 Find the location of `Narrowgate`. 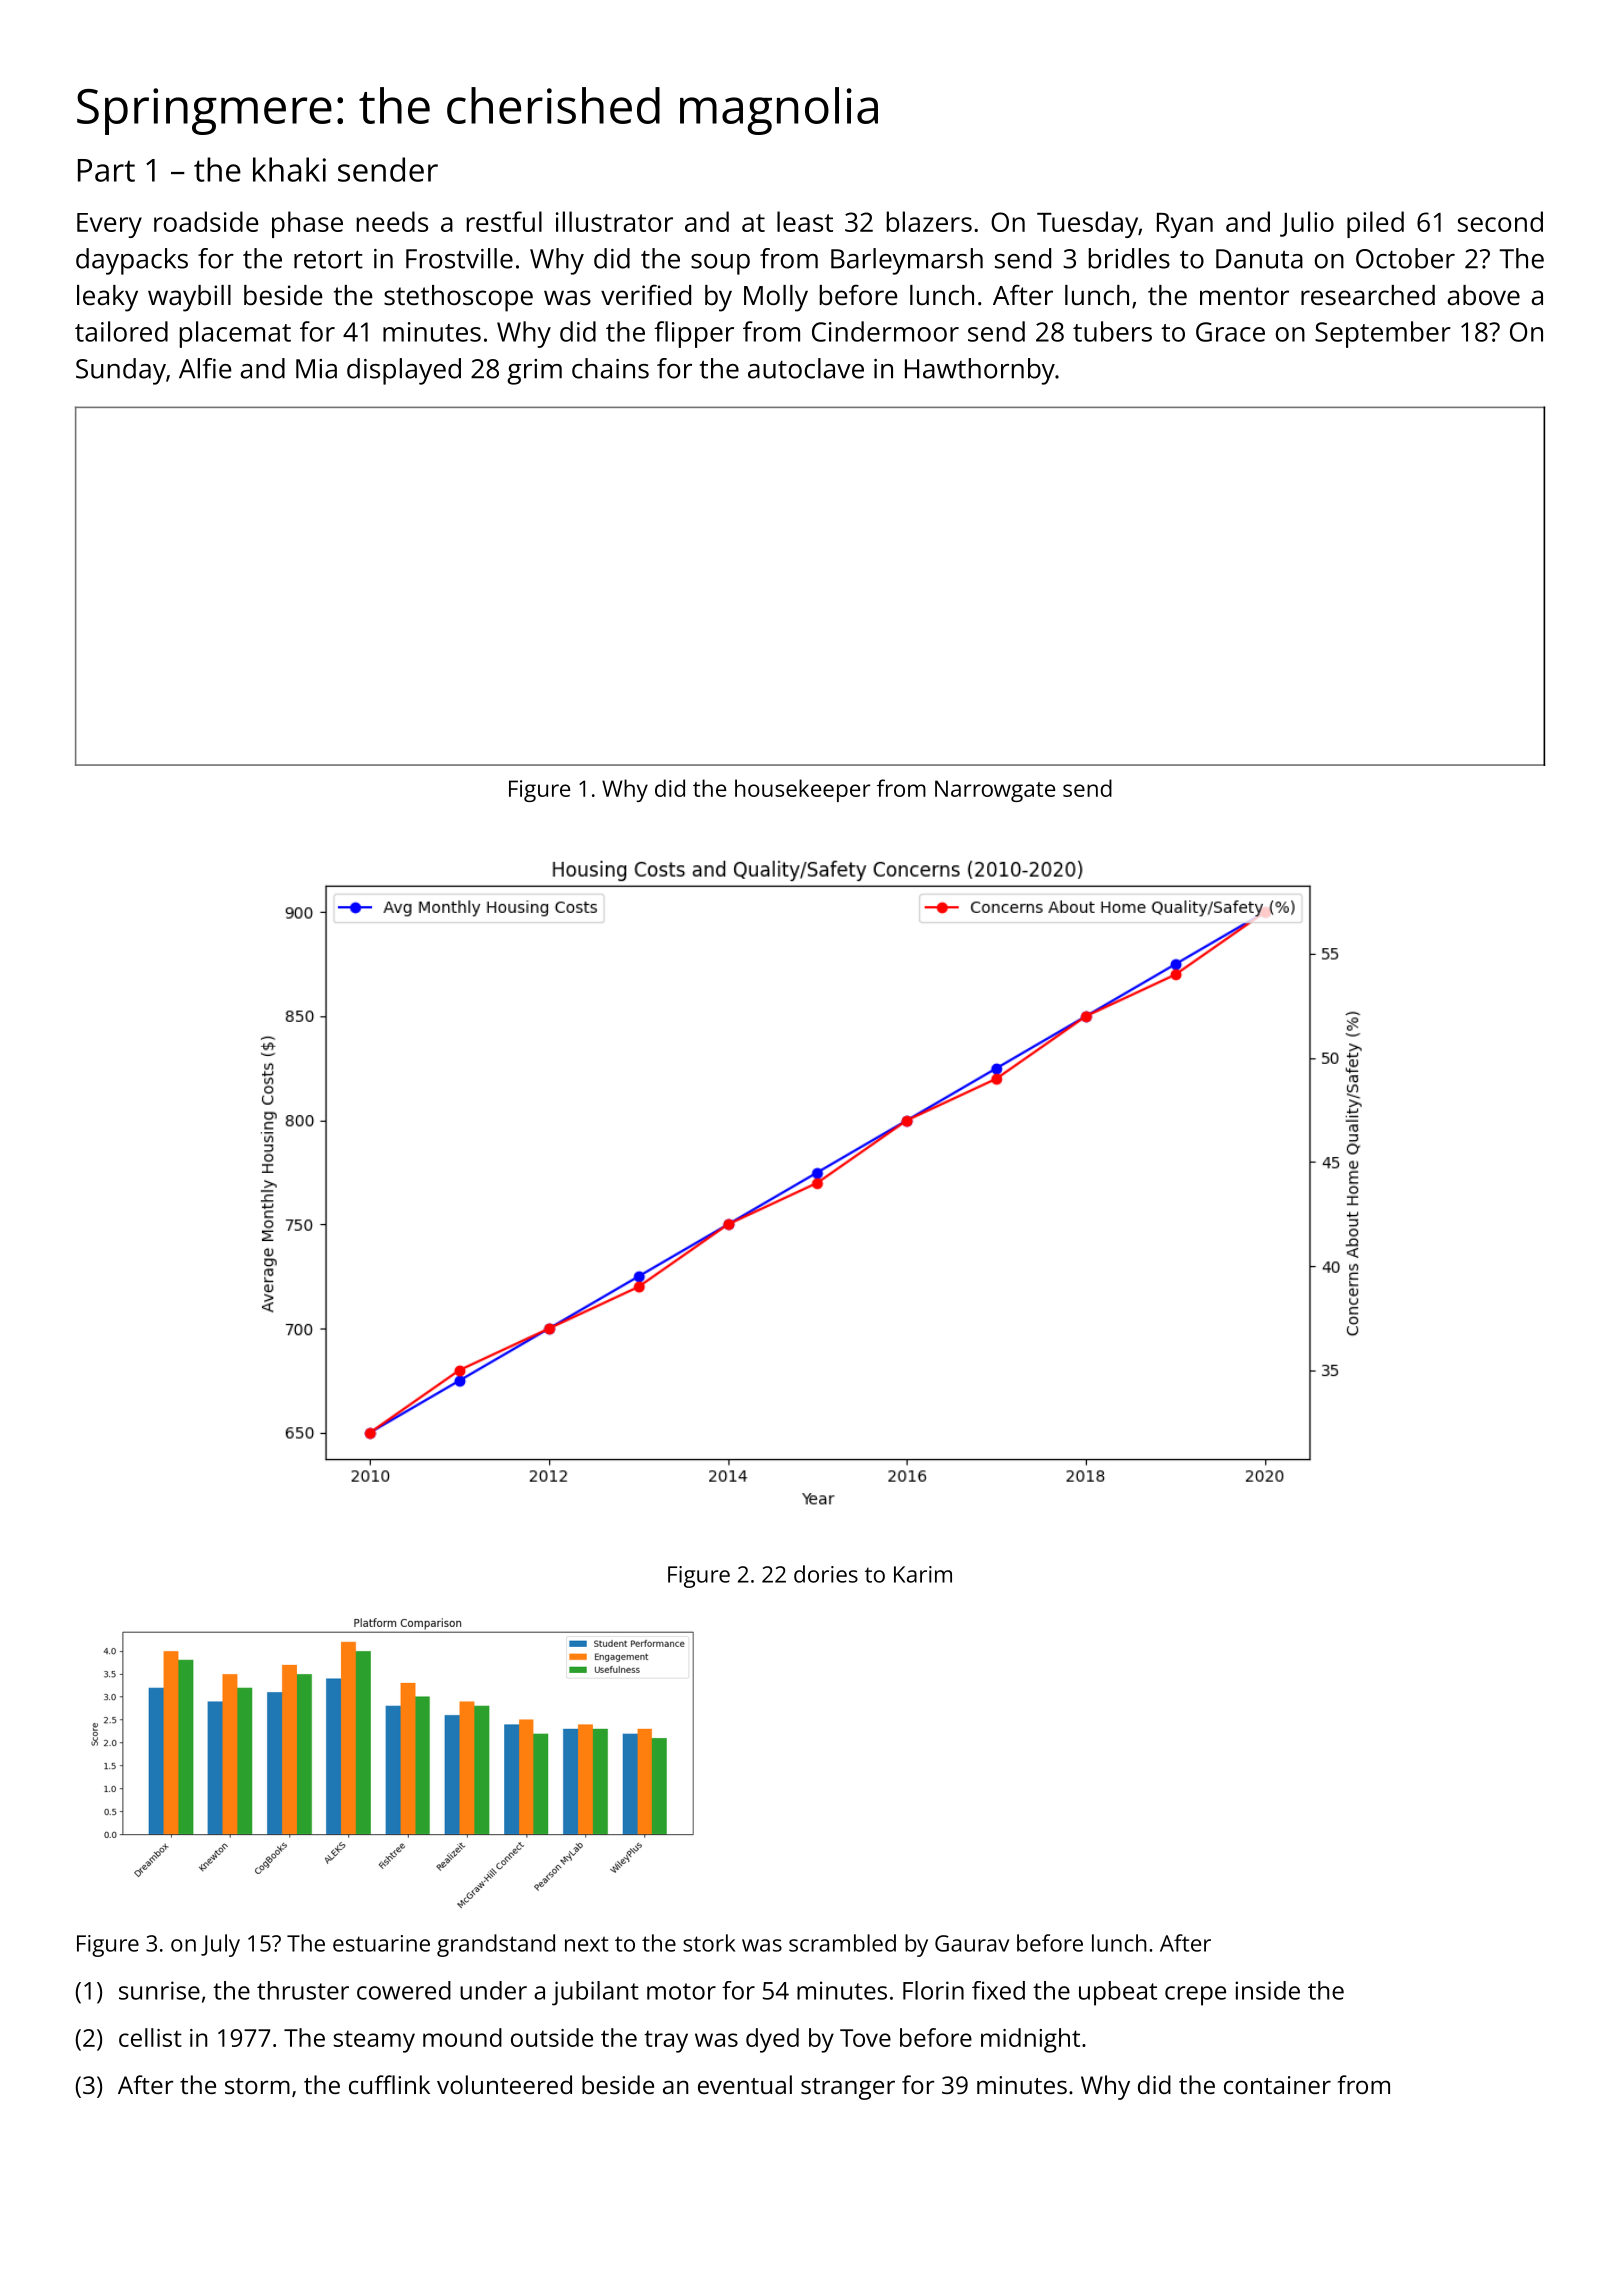

Narrowgate is located at coordinates (995, 791).
